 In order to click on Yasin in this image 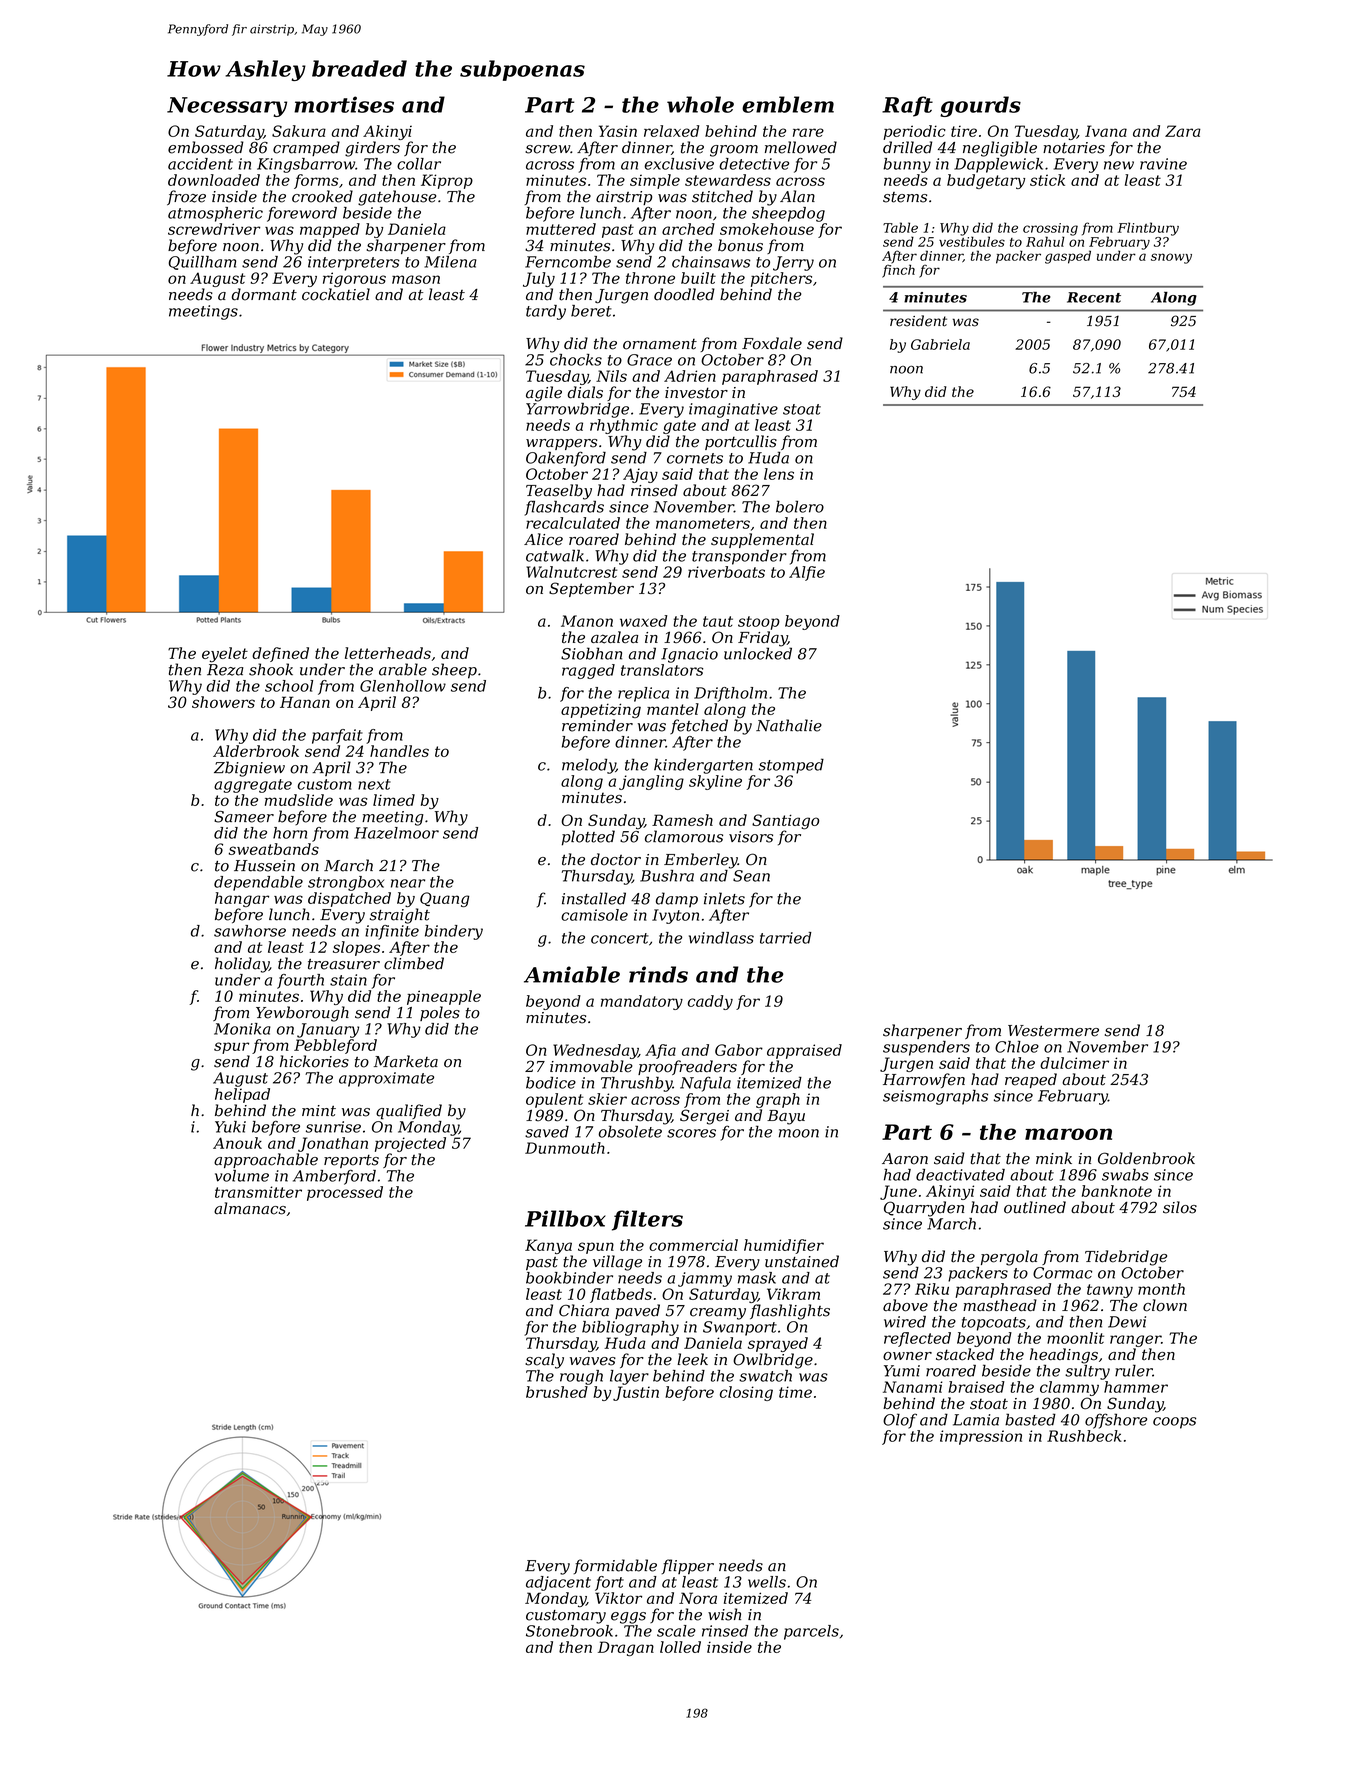, I will do `click(618, 131)`.
